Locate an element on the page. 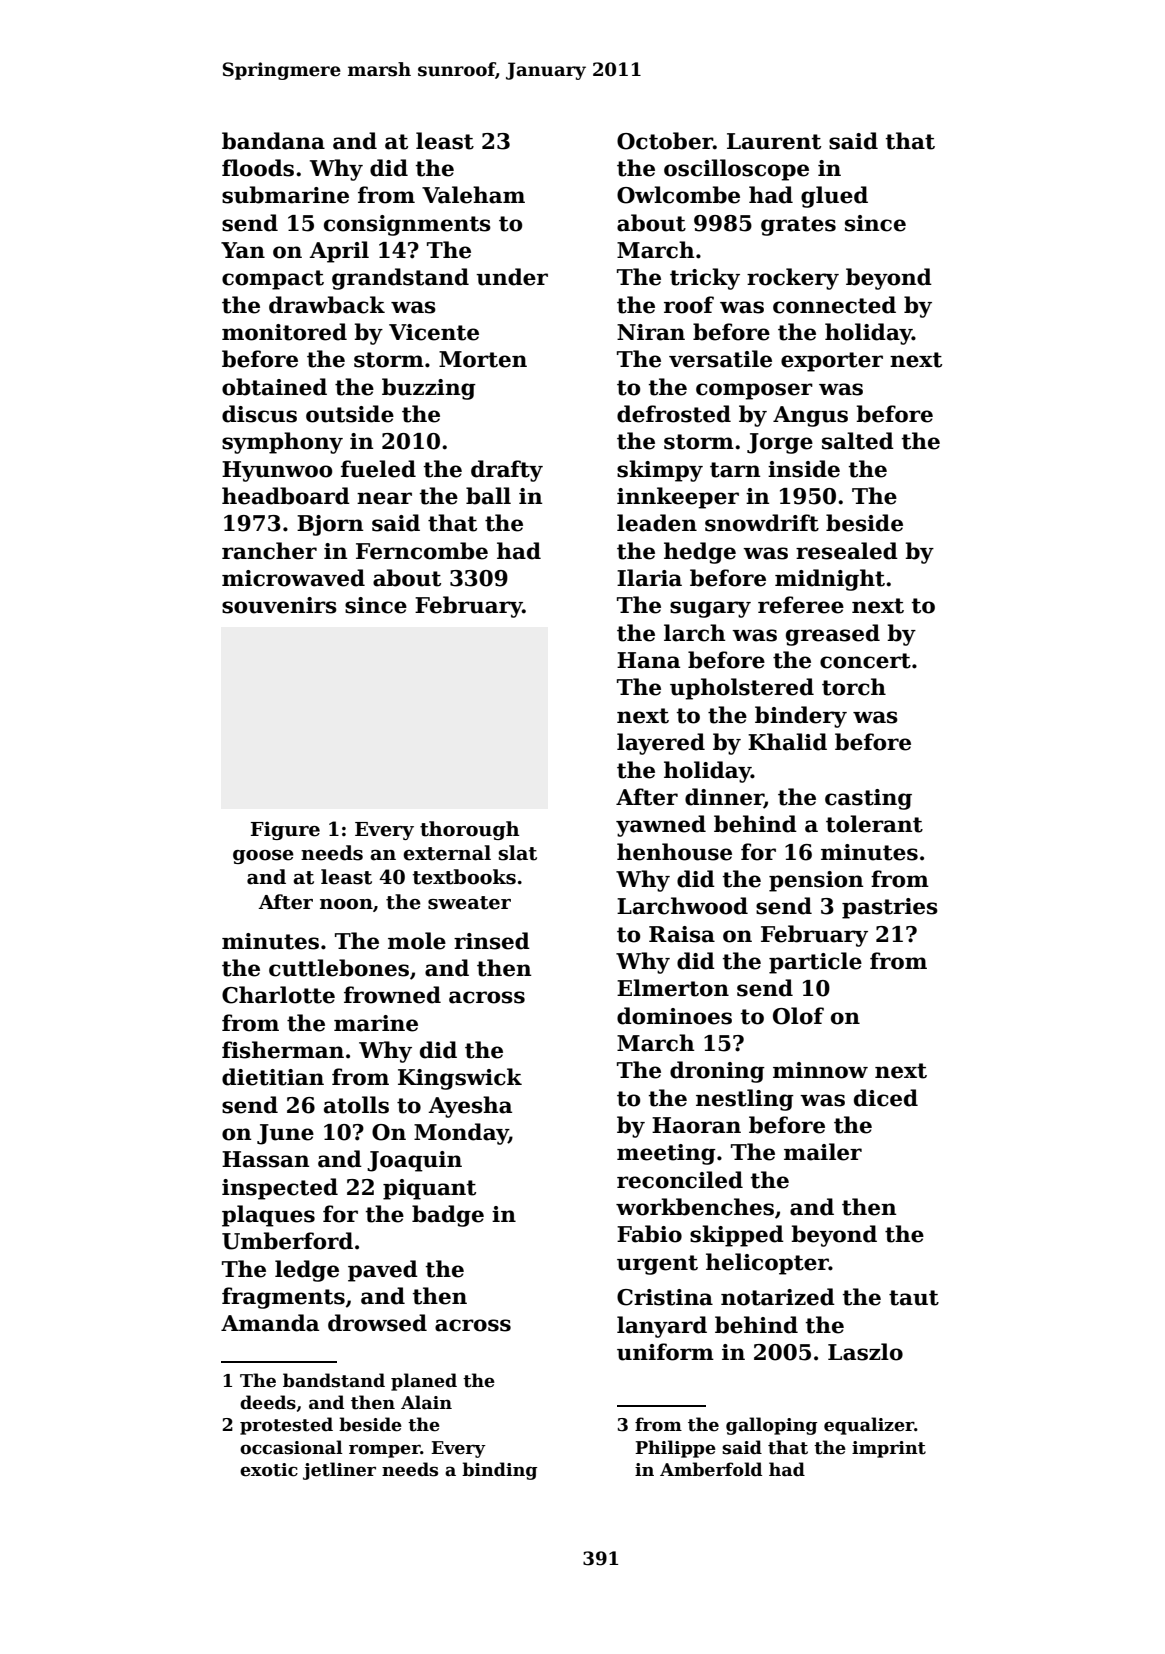 This page has width=1165, height=1654. Khalid is located at coordinates (787, 742).
